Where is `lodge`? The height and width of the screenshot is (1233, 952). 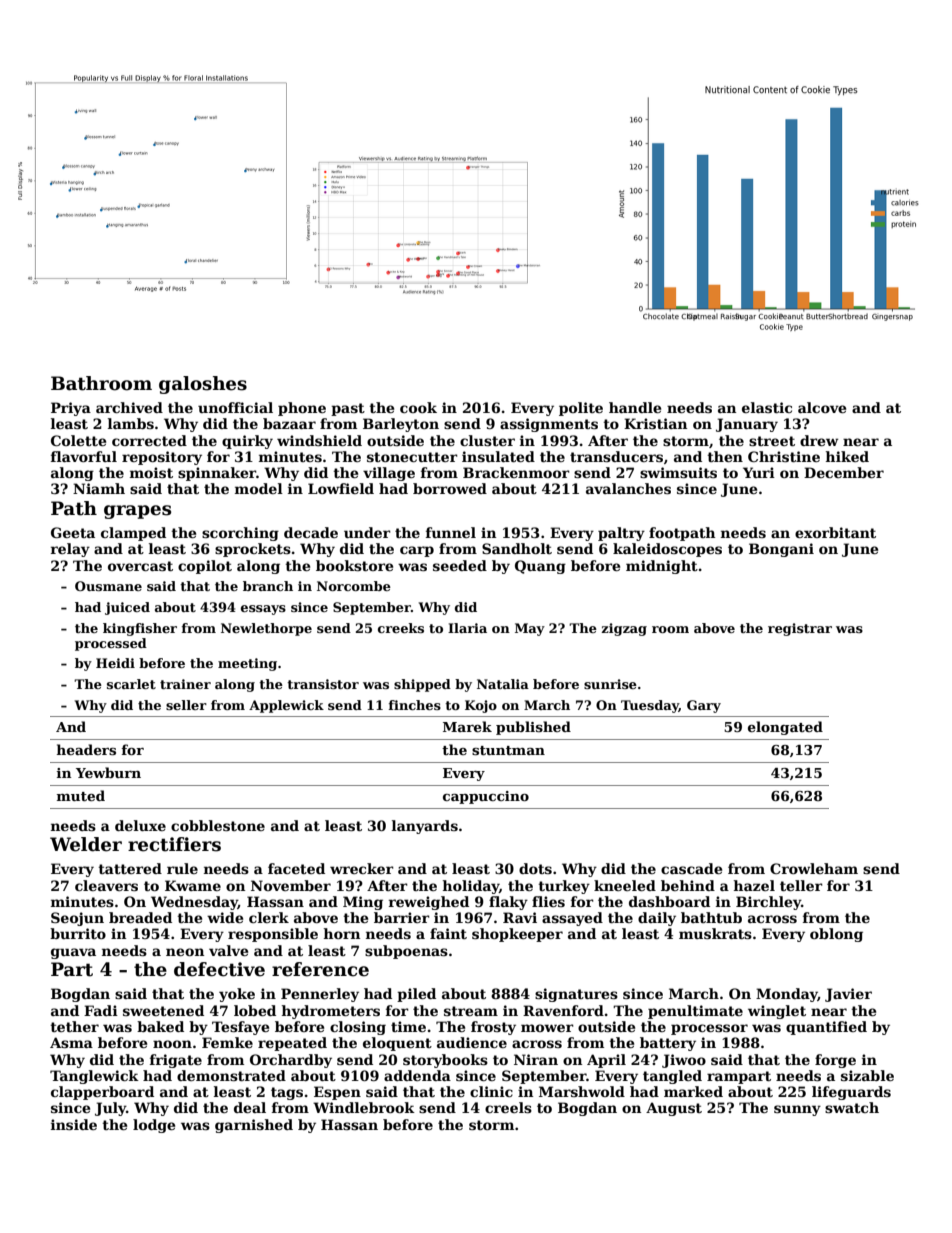 lodge is located at coordinates (154, 1126).
